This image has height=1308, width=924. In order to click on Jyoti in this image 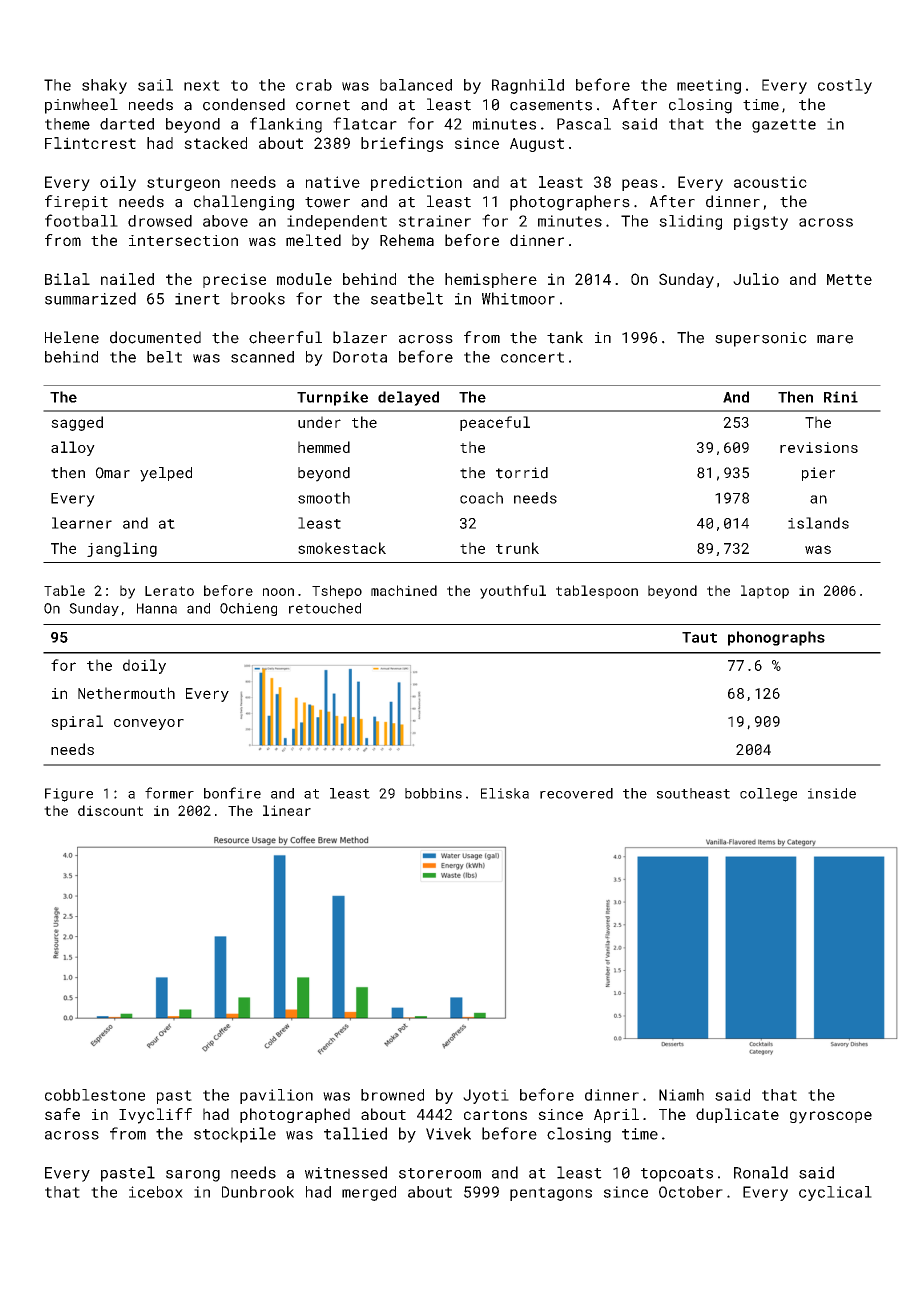, I will do `click(486, 1096)`.
